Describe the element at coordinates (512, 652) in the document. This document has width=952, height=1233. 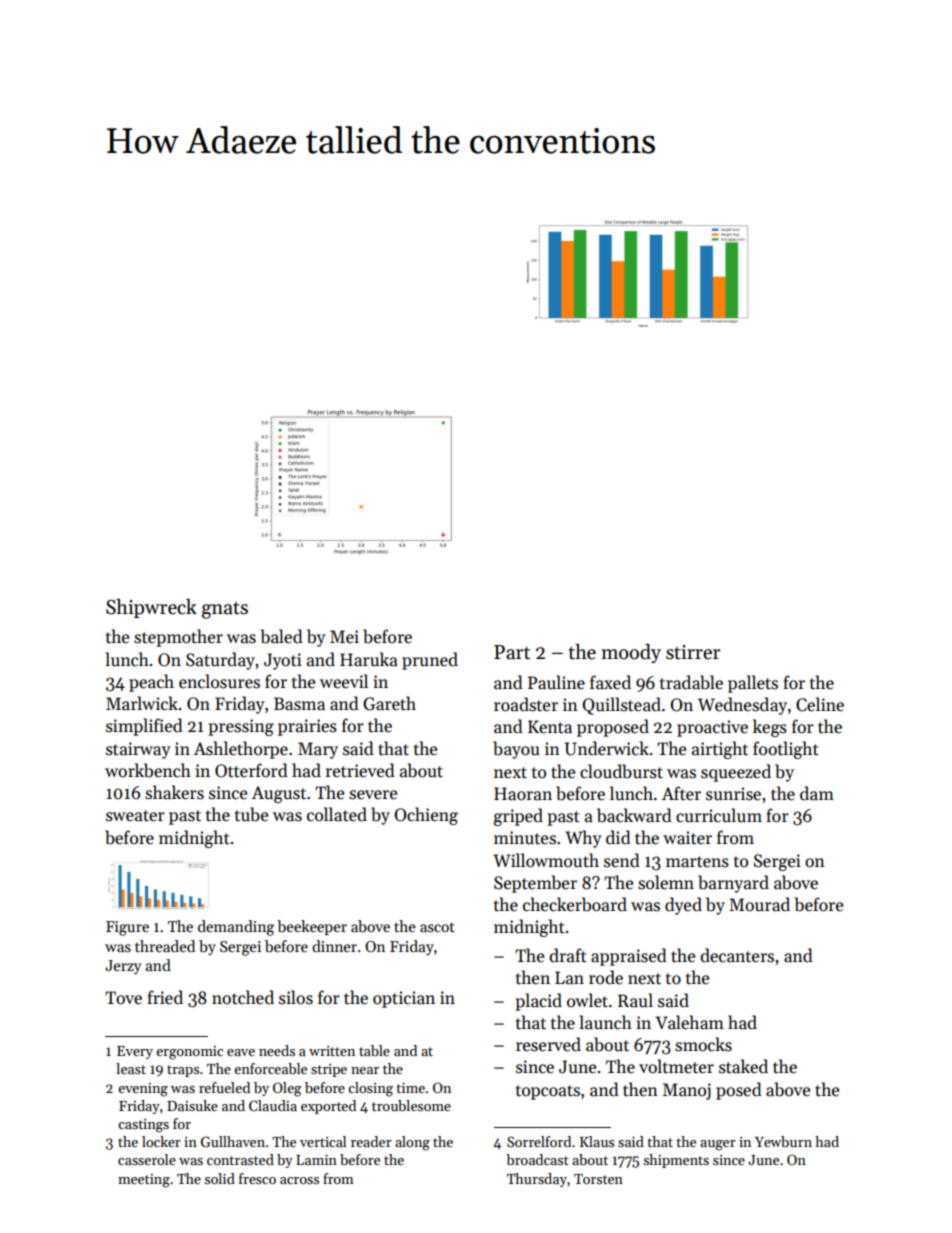
I see `Part` at that location.
